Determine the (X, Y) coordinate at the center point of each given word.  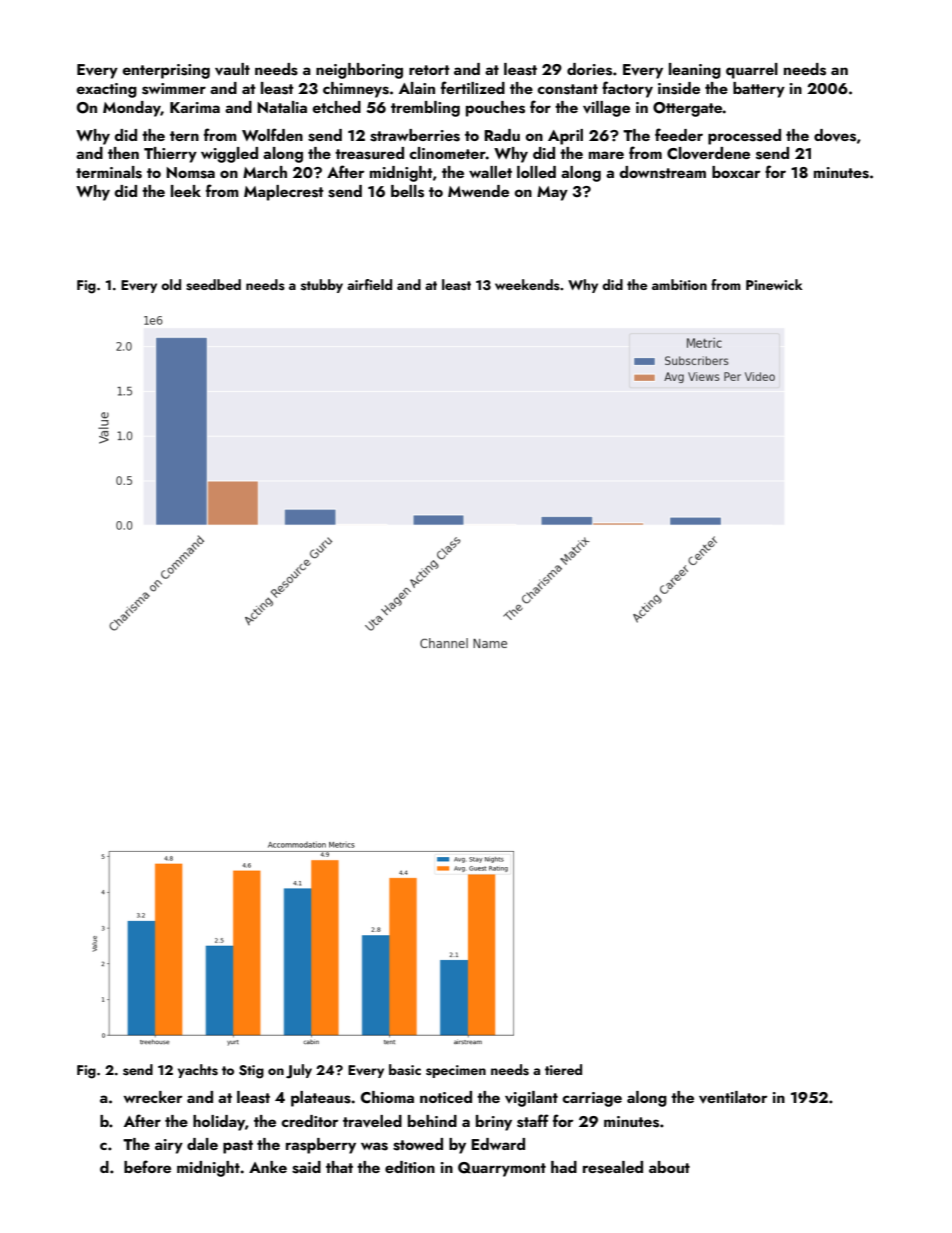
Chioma (387, 1097)
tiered (563, 1069)
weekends (527, 285)
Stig (251, 1072)
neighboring (359, 71)
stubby (322, 286)
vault (232, 69)
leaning (695, 71)
